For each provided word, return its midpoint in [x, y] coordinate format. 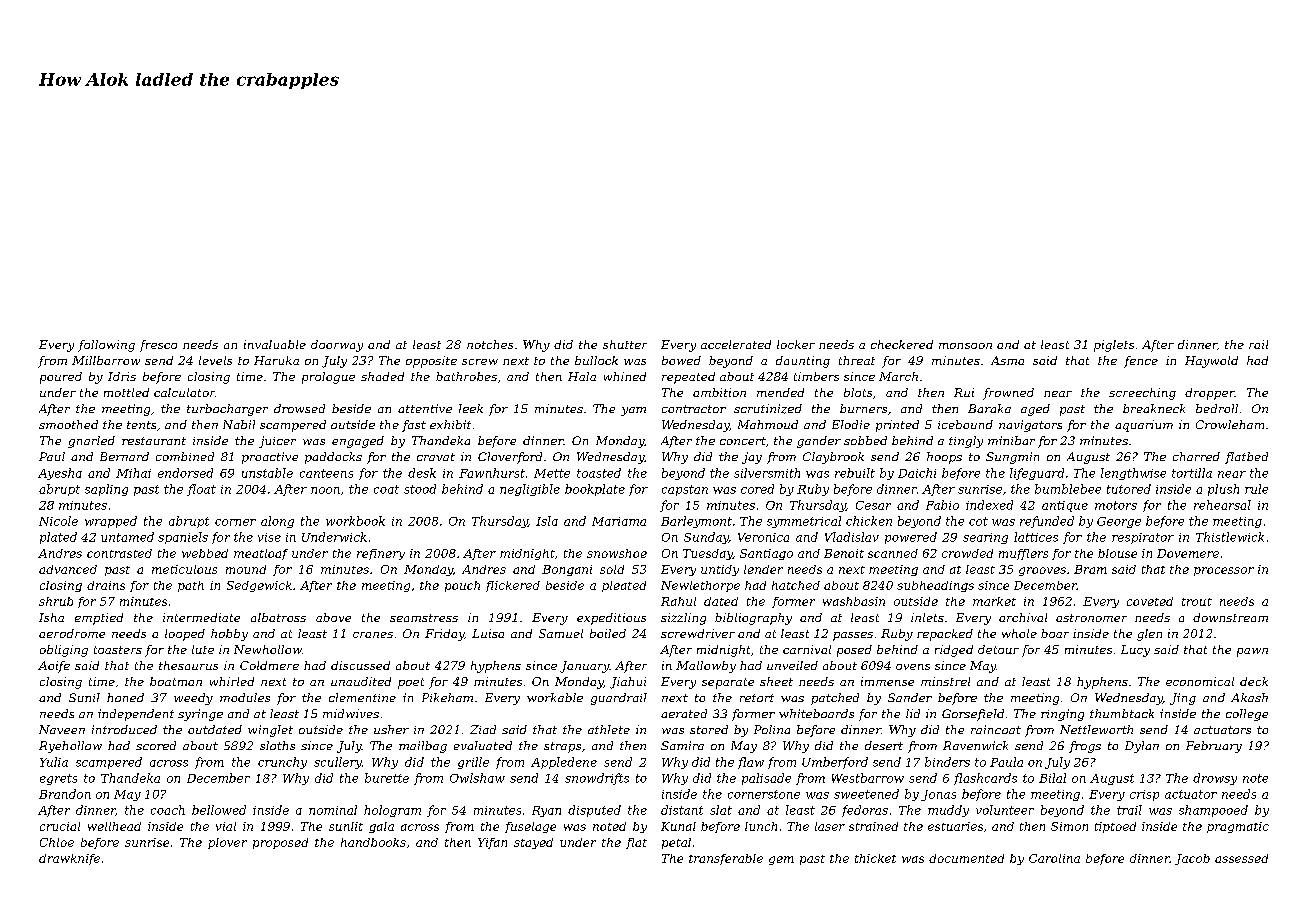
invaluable [275, 344]
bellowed [219, 810]
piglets [1114, 346]
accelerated [736, 344]
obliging [64, 651]
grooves [1042, 571]
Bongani [567, 570]
